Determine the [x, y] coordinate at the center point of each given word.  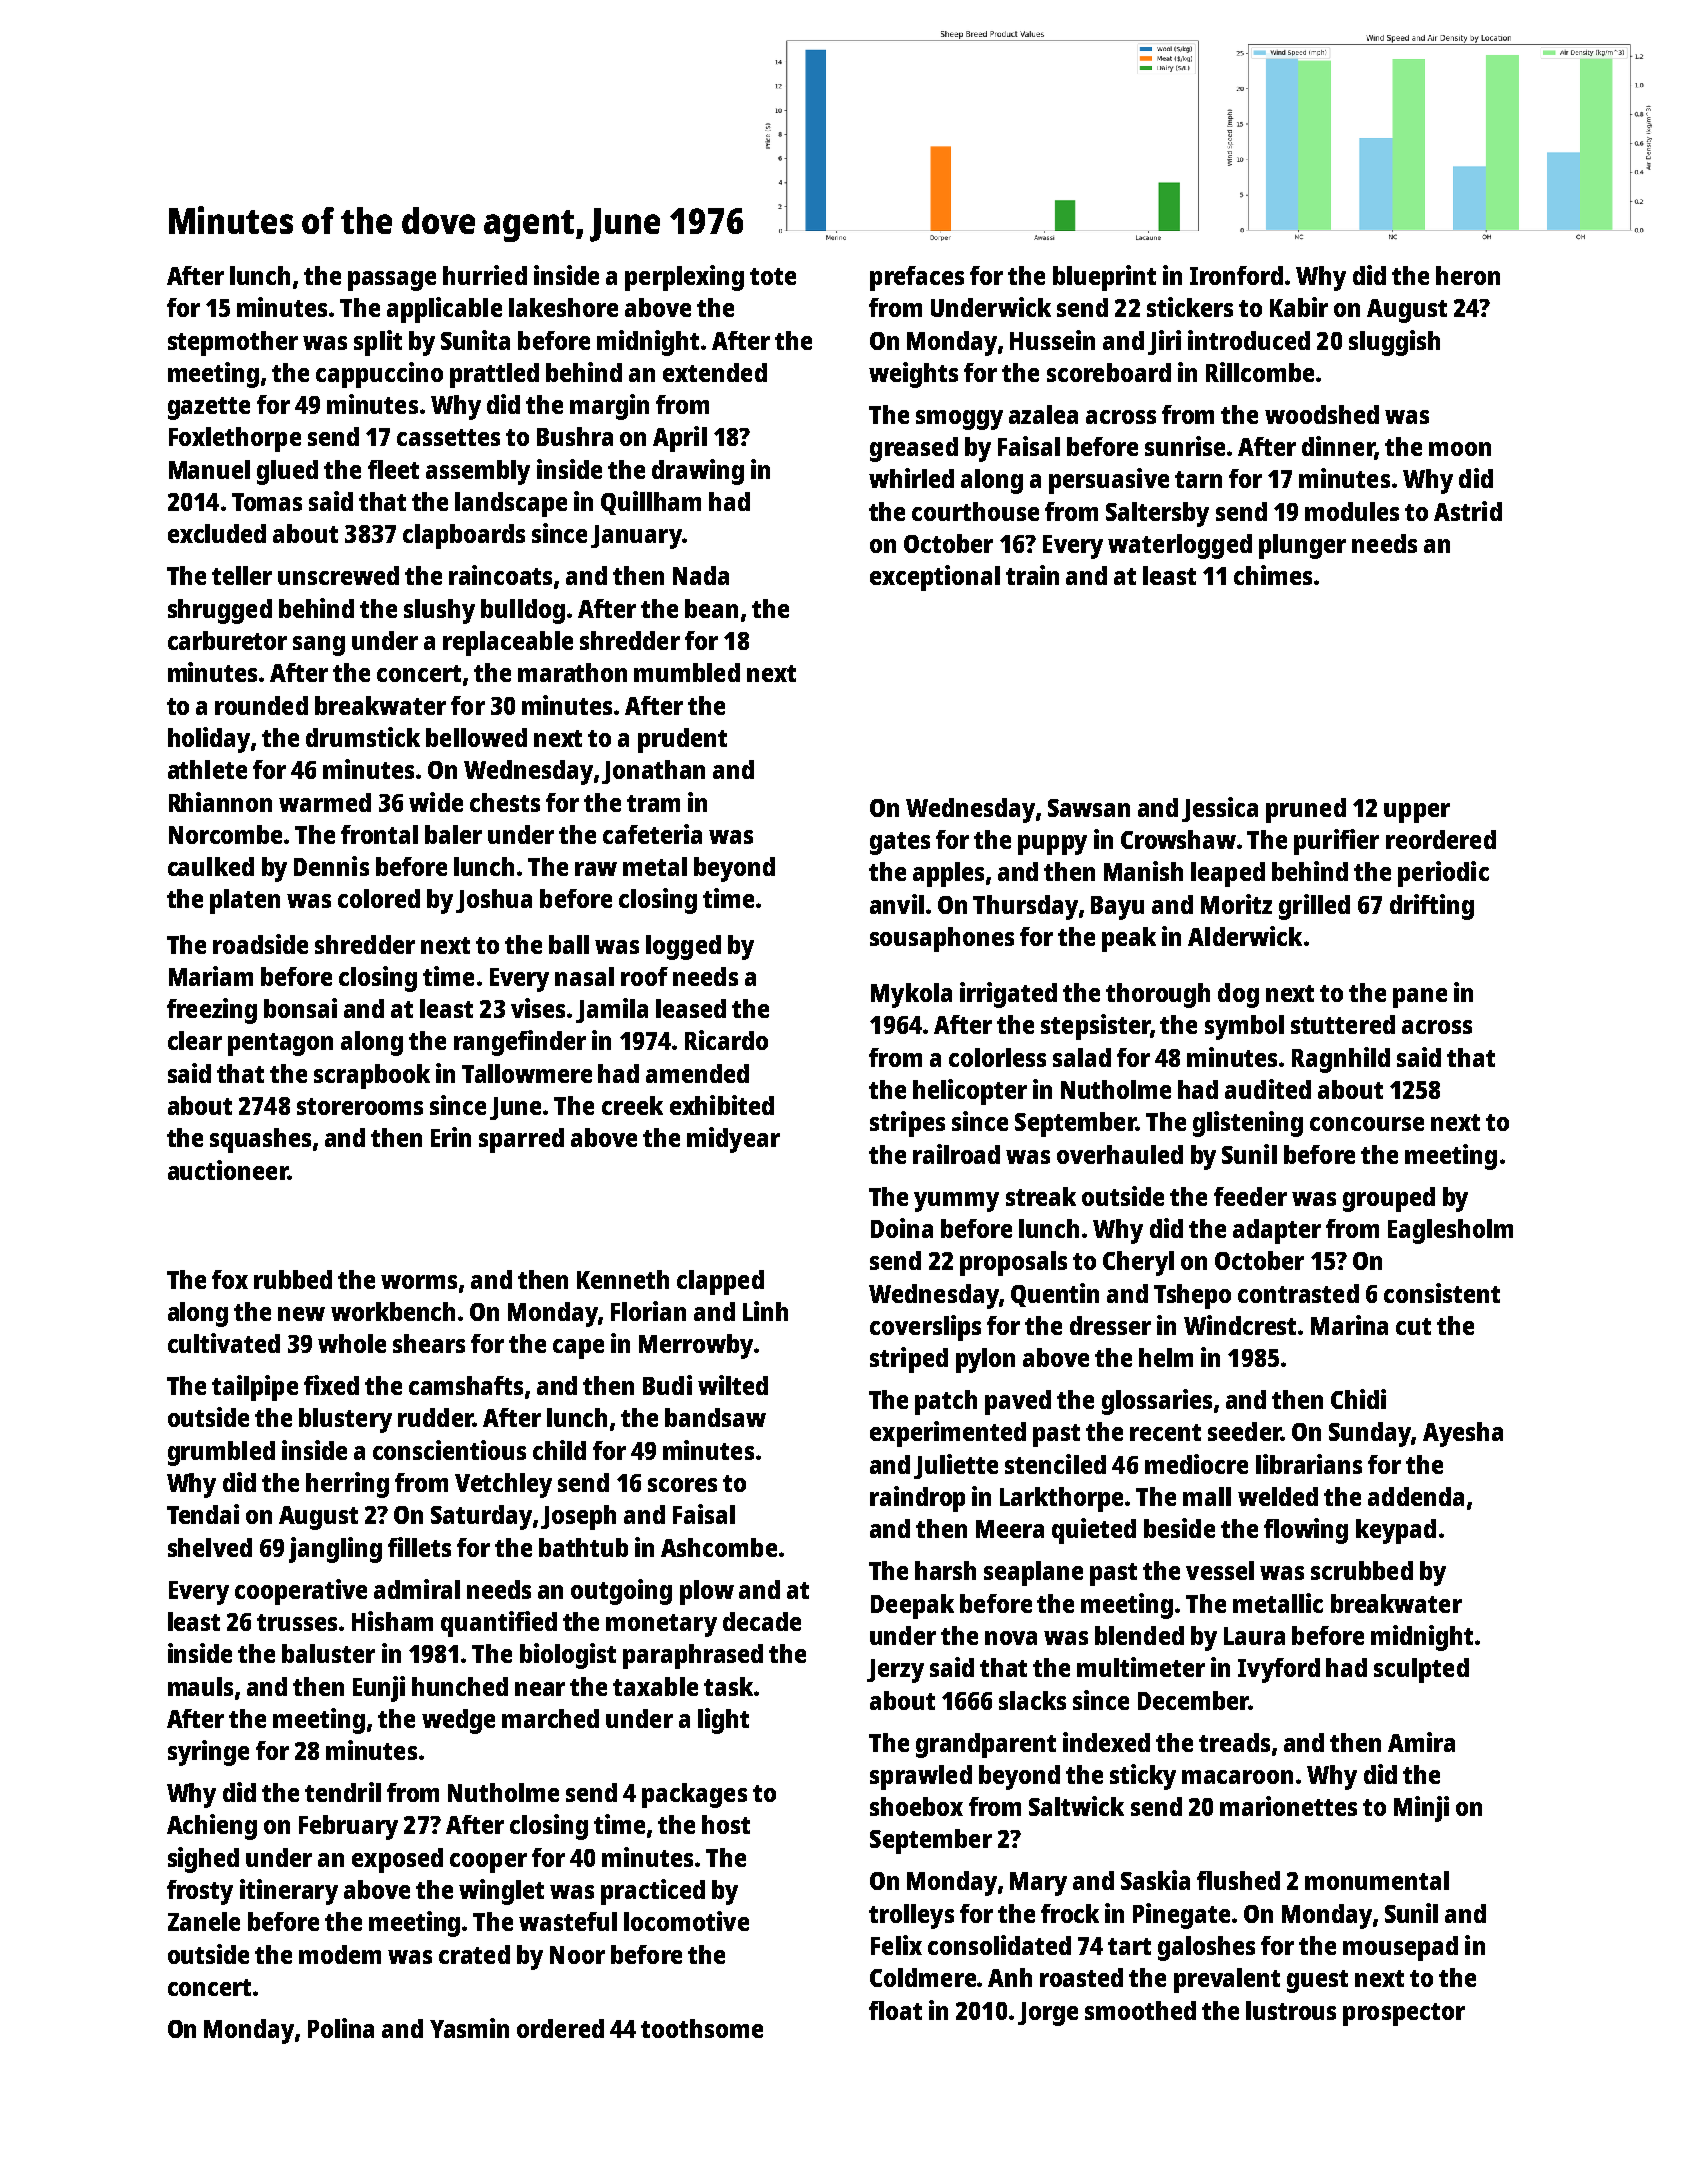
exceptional [935, 578]
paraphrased [693, 1656]
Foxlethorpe [235, 439]
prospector [1404, 2014]
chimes [1273, 575]
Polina [341, 2028]
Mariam [211, 976]
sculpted [1421, 1670]
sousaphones [942, 939]
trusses [297, 1622]
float [895, 2010]
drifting [1432, 907]
